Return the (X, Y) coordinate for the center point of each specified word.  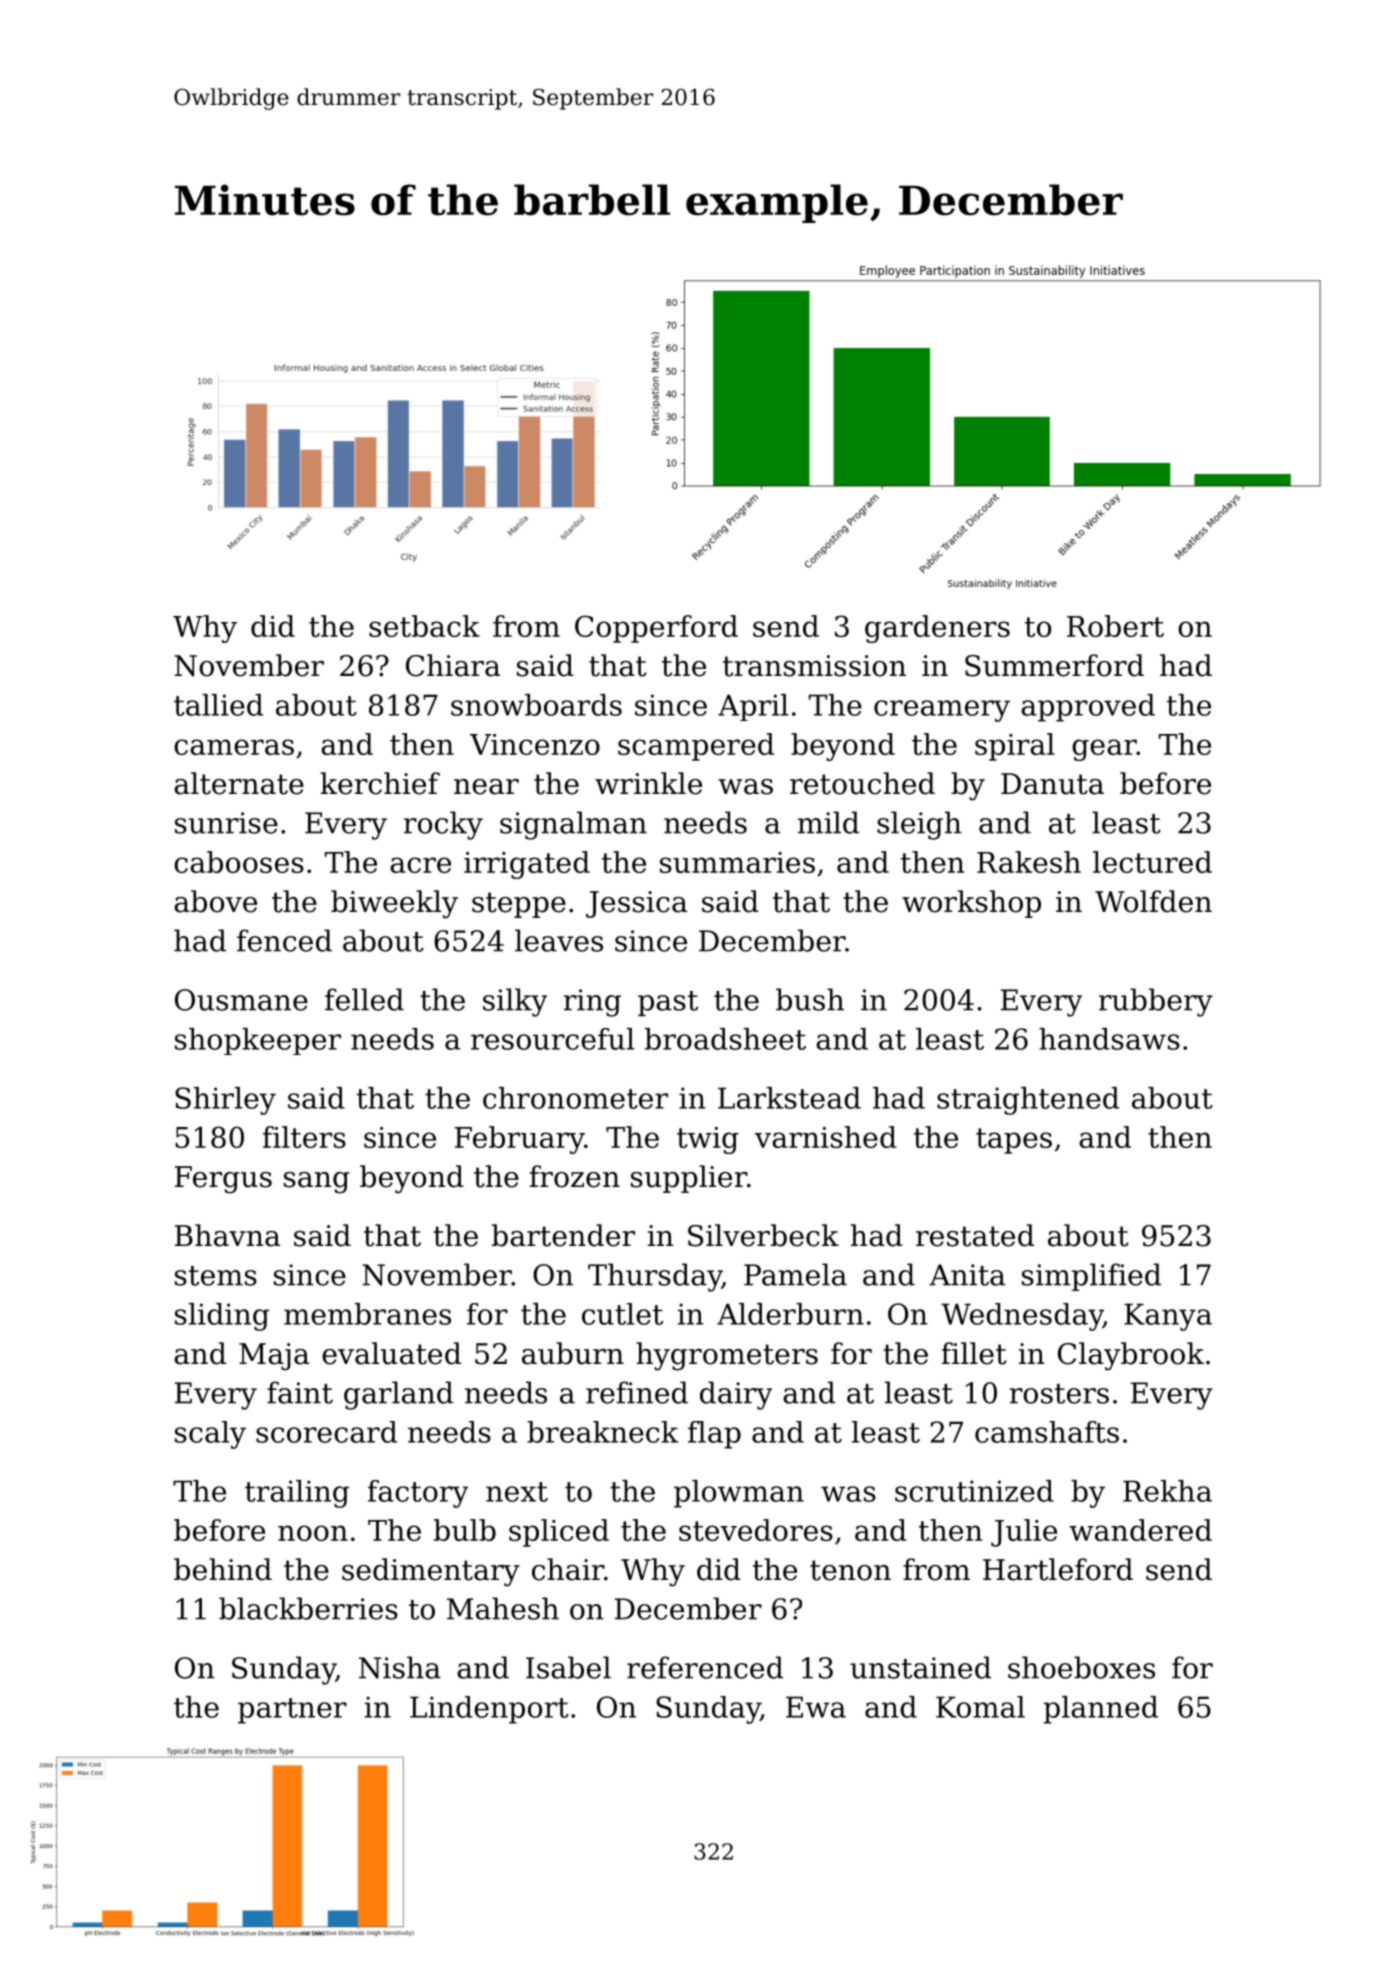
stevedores (756, 1530)
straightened (1028, 1101)
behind (223, 1569)
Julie (1024, 1533)
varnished (826, 1137)
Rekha (1167, 1491)
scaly (210, 1435)
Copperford (656, 629)
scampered (696, 747)
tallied (218, 705)
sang (317, 1183)
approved (1088, 708)
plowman (739, 1494)
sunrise (226, 823)
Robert (1115, 626)
